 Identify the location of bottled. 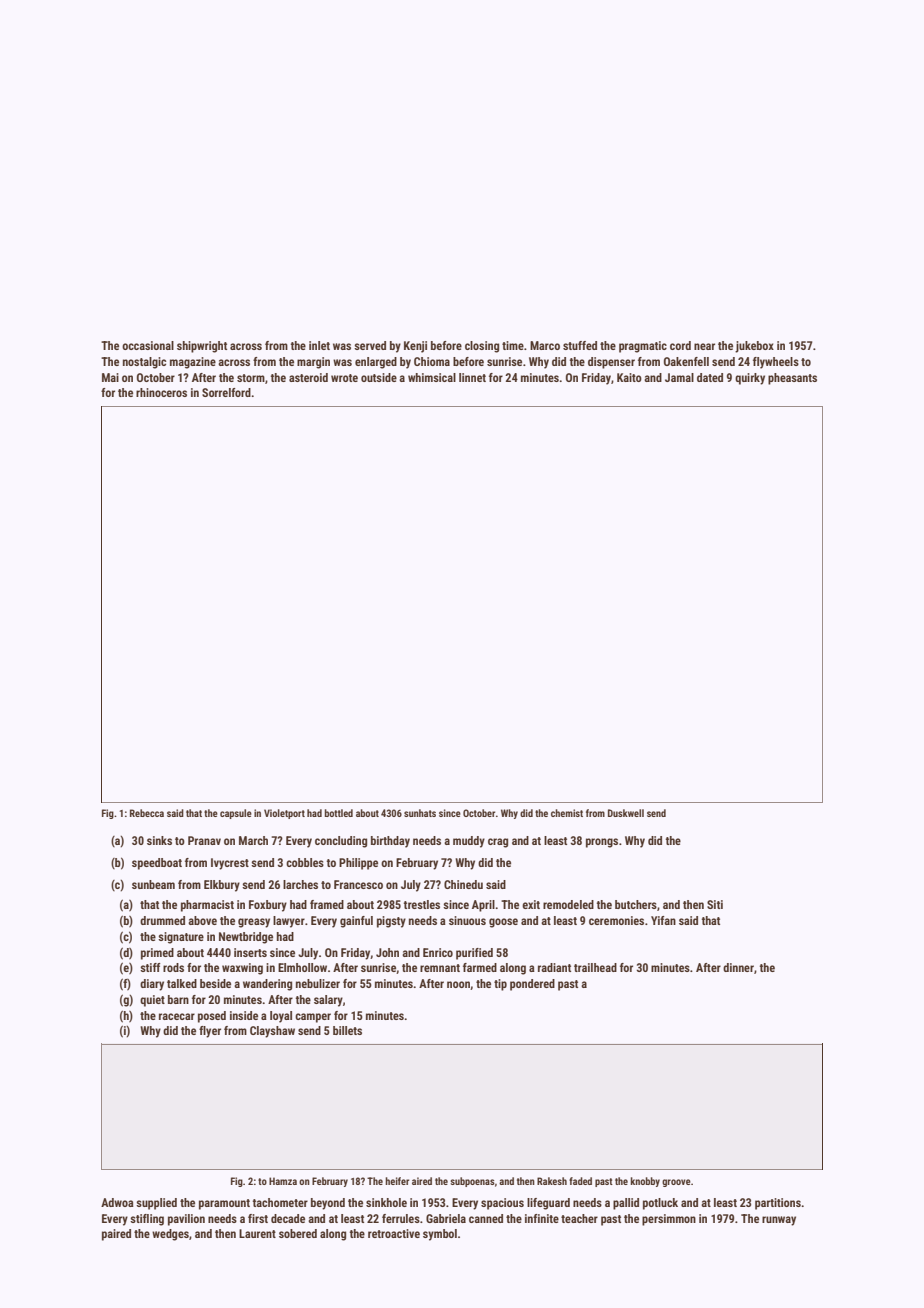
(339, 813).
